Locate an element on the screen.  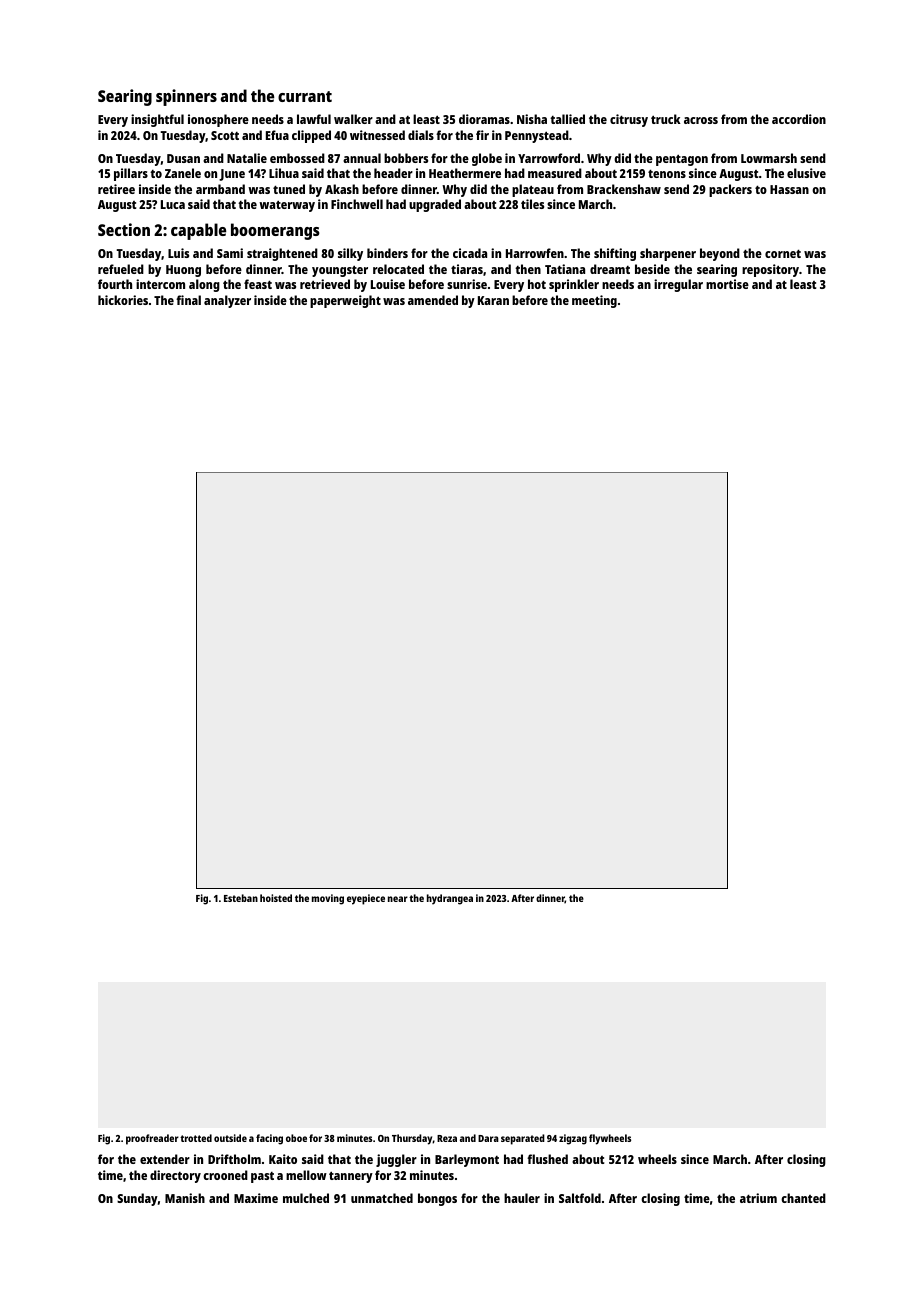
paperweight is located at coordinates (345, 301).
